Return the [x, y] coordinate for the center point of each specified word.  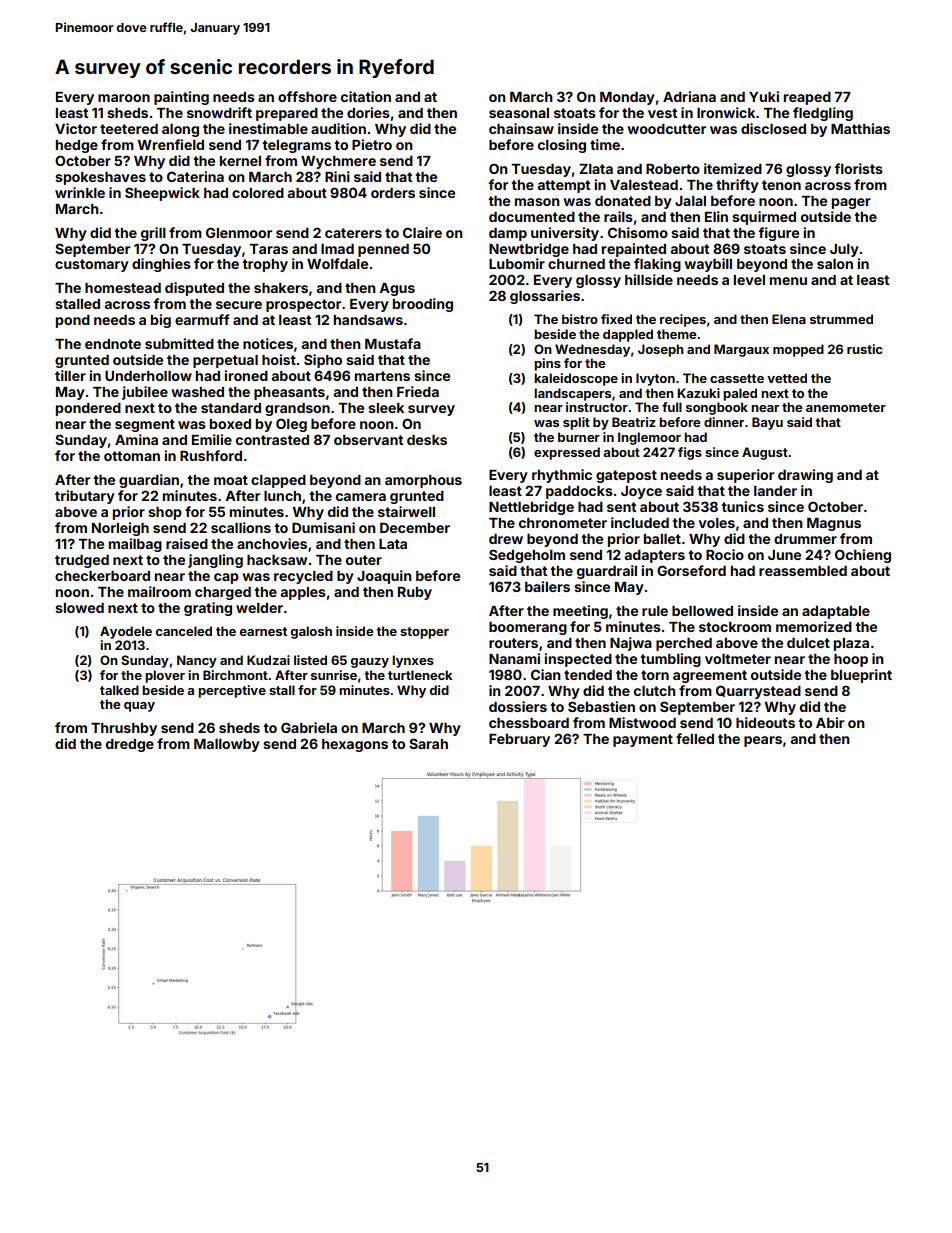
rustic [865, 349]
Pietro [372, 144]
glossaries [545, 297]
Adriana [689, 96]
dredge [130, 745]
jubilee [145, 393]
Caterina [195, 176]
